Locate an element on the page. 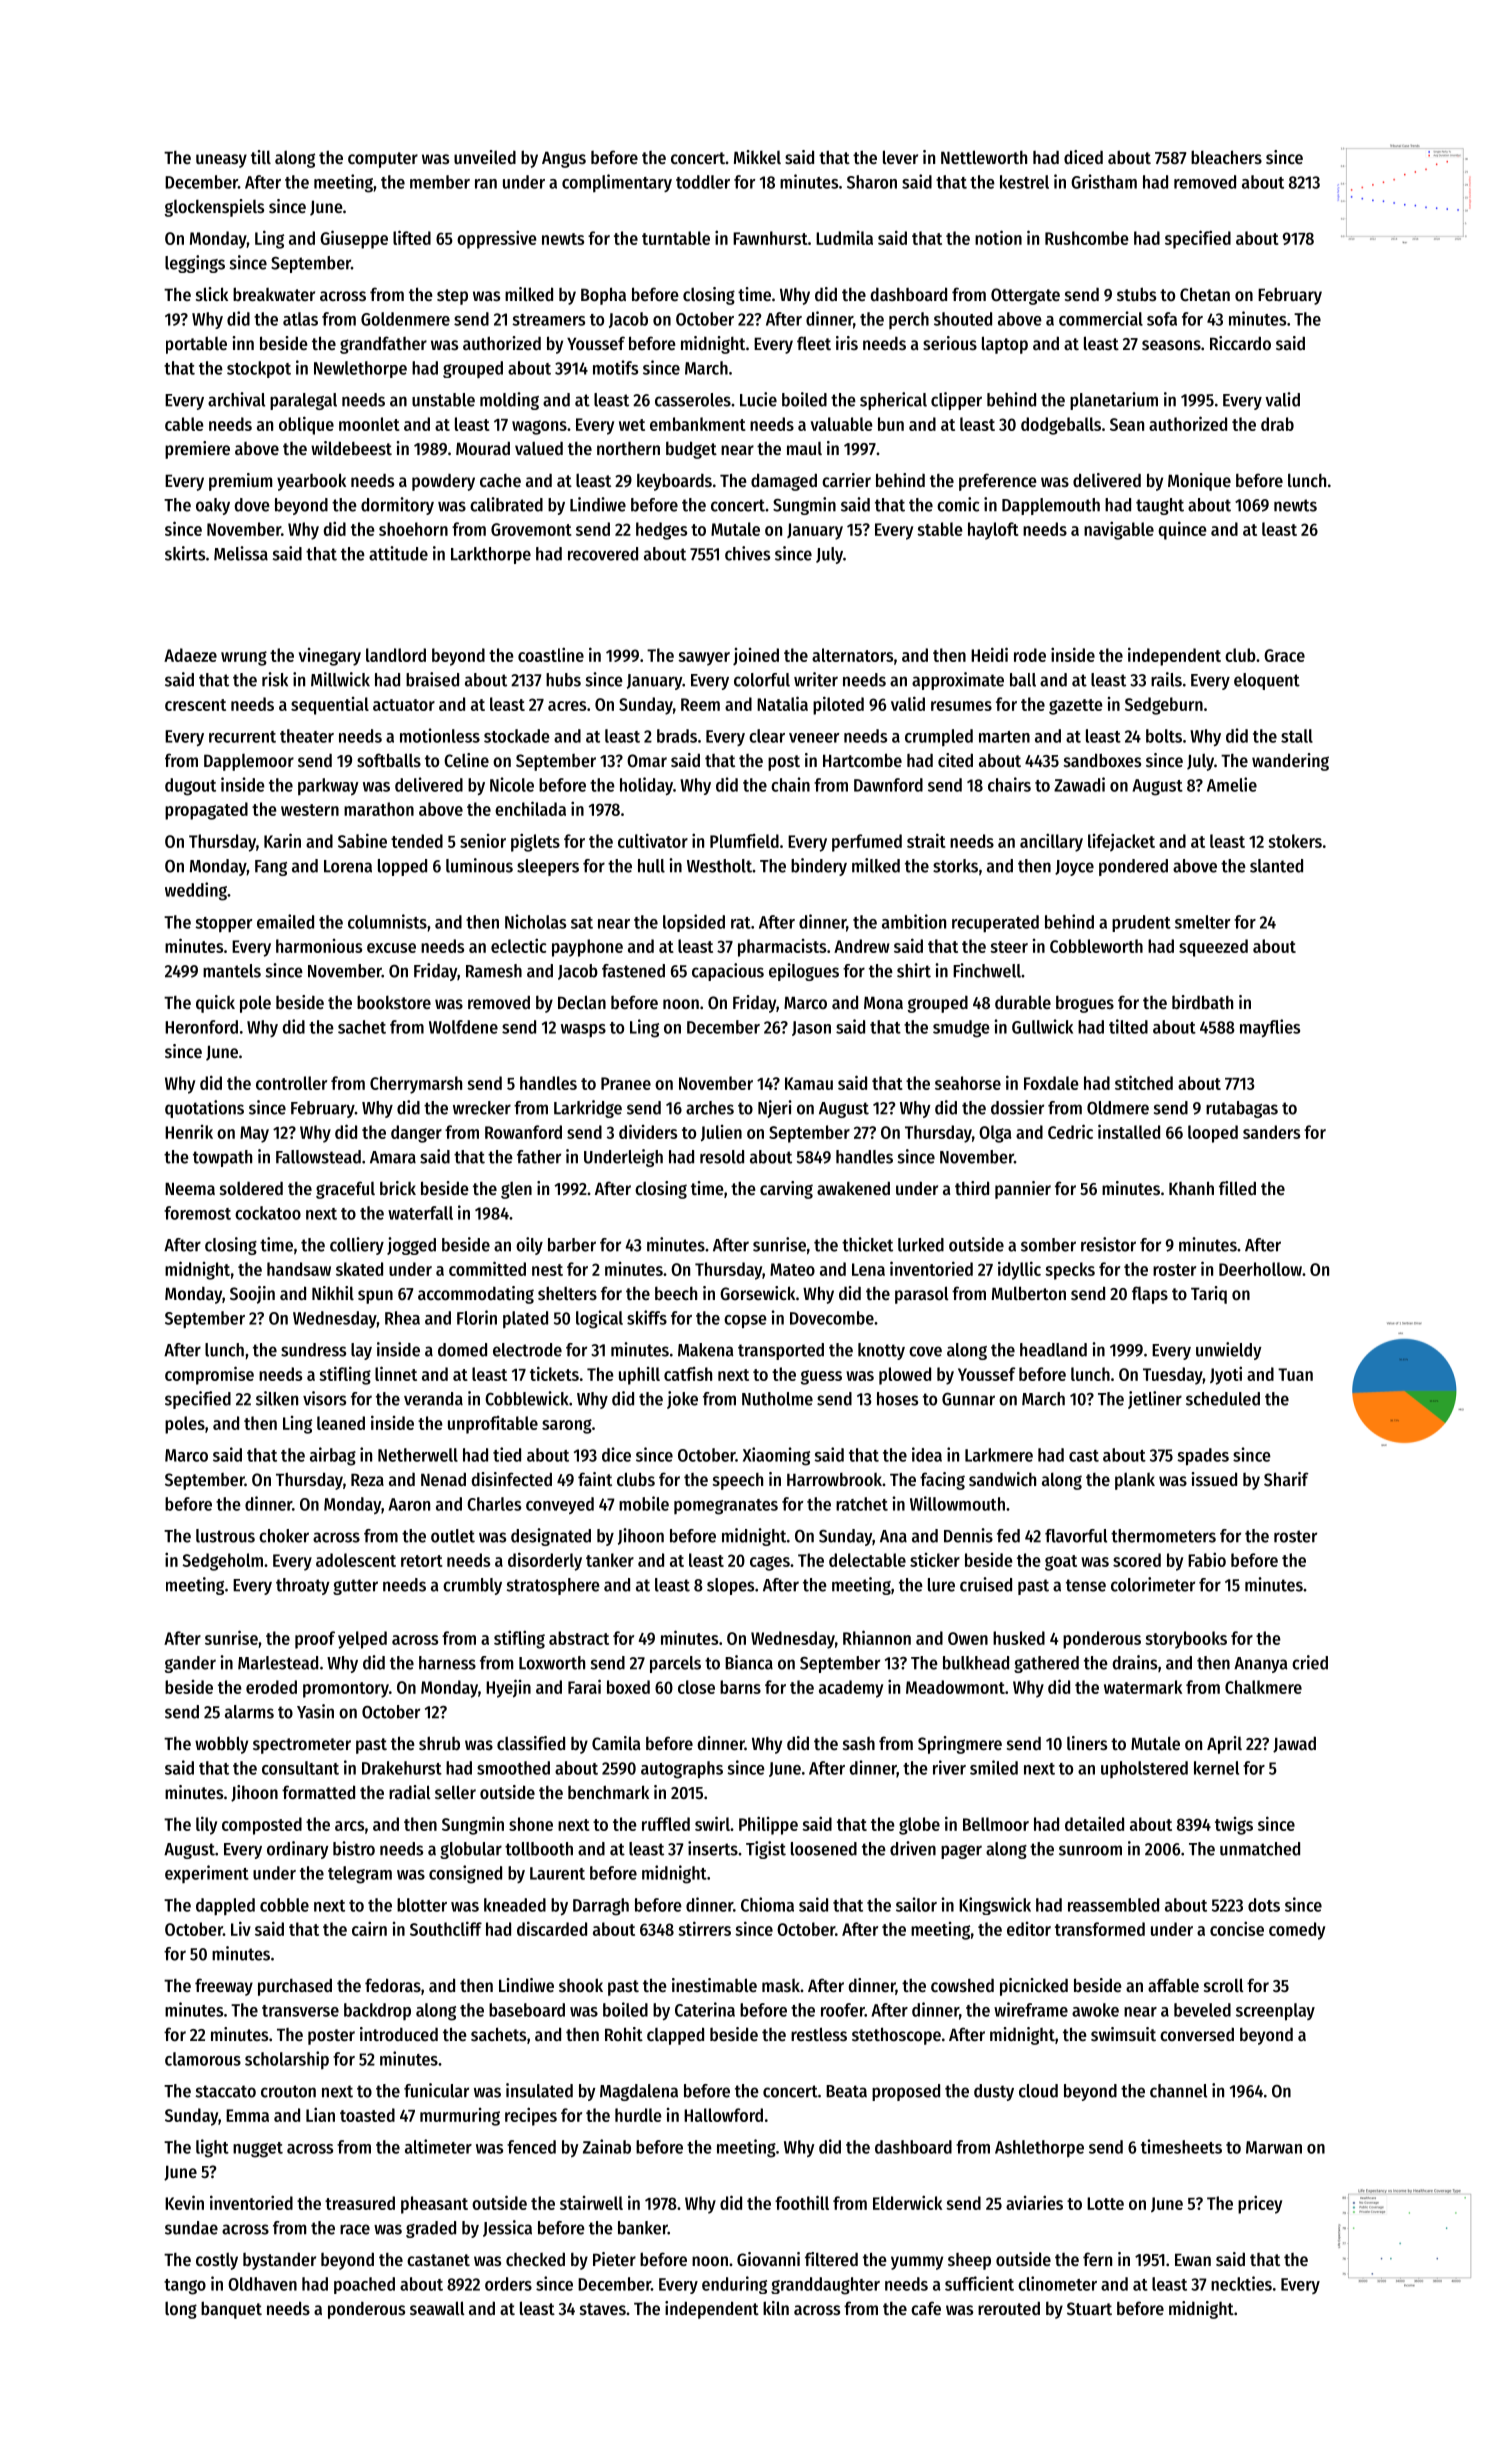  Ludmila is located at coordinates (844, 238).
